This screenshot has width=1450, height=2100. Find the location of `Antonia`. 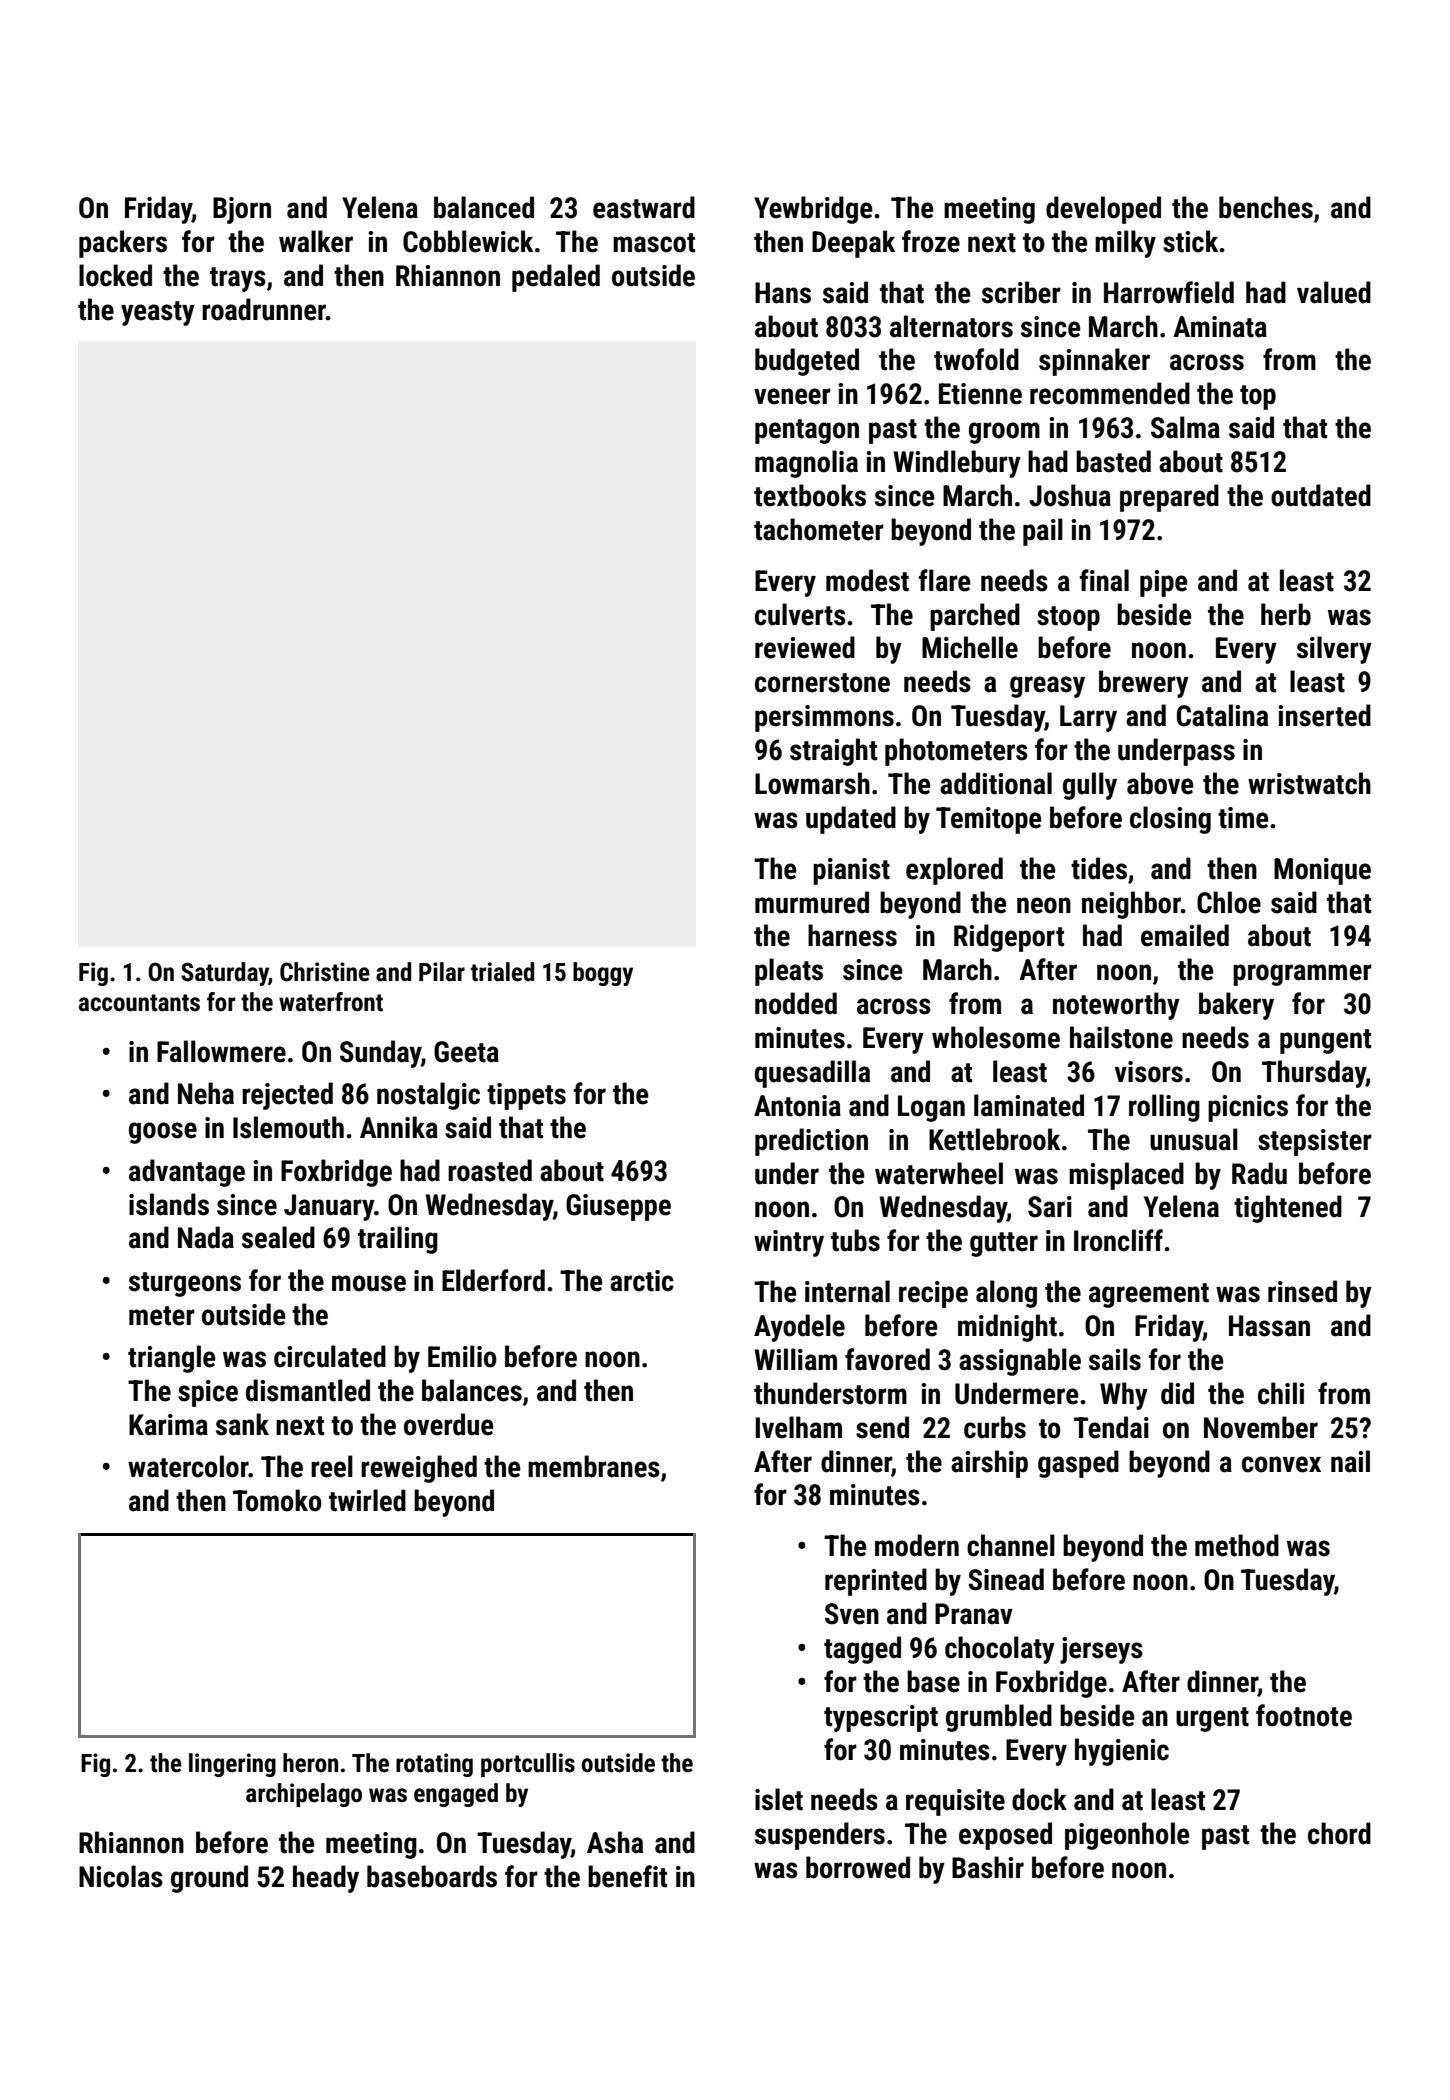

Antonia is located at coordinates (797, 1106).
